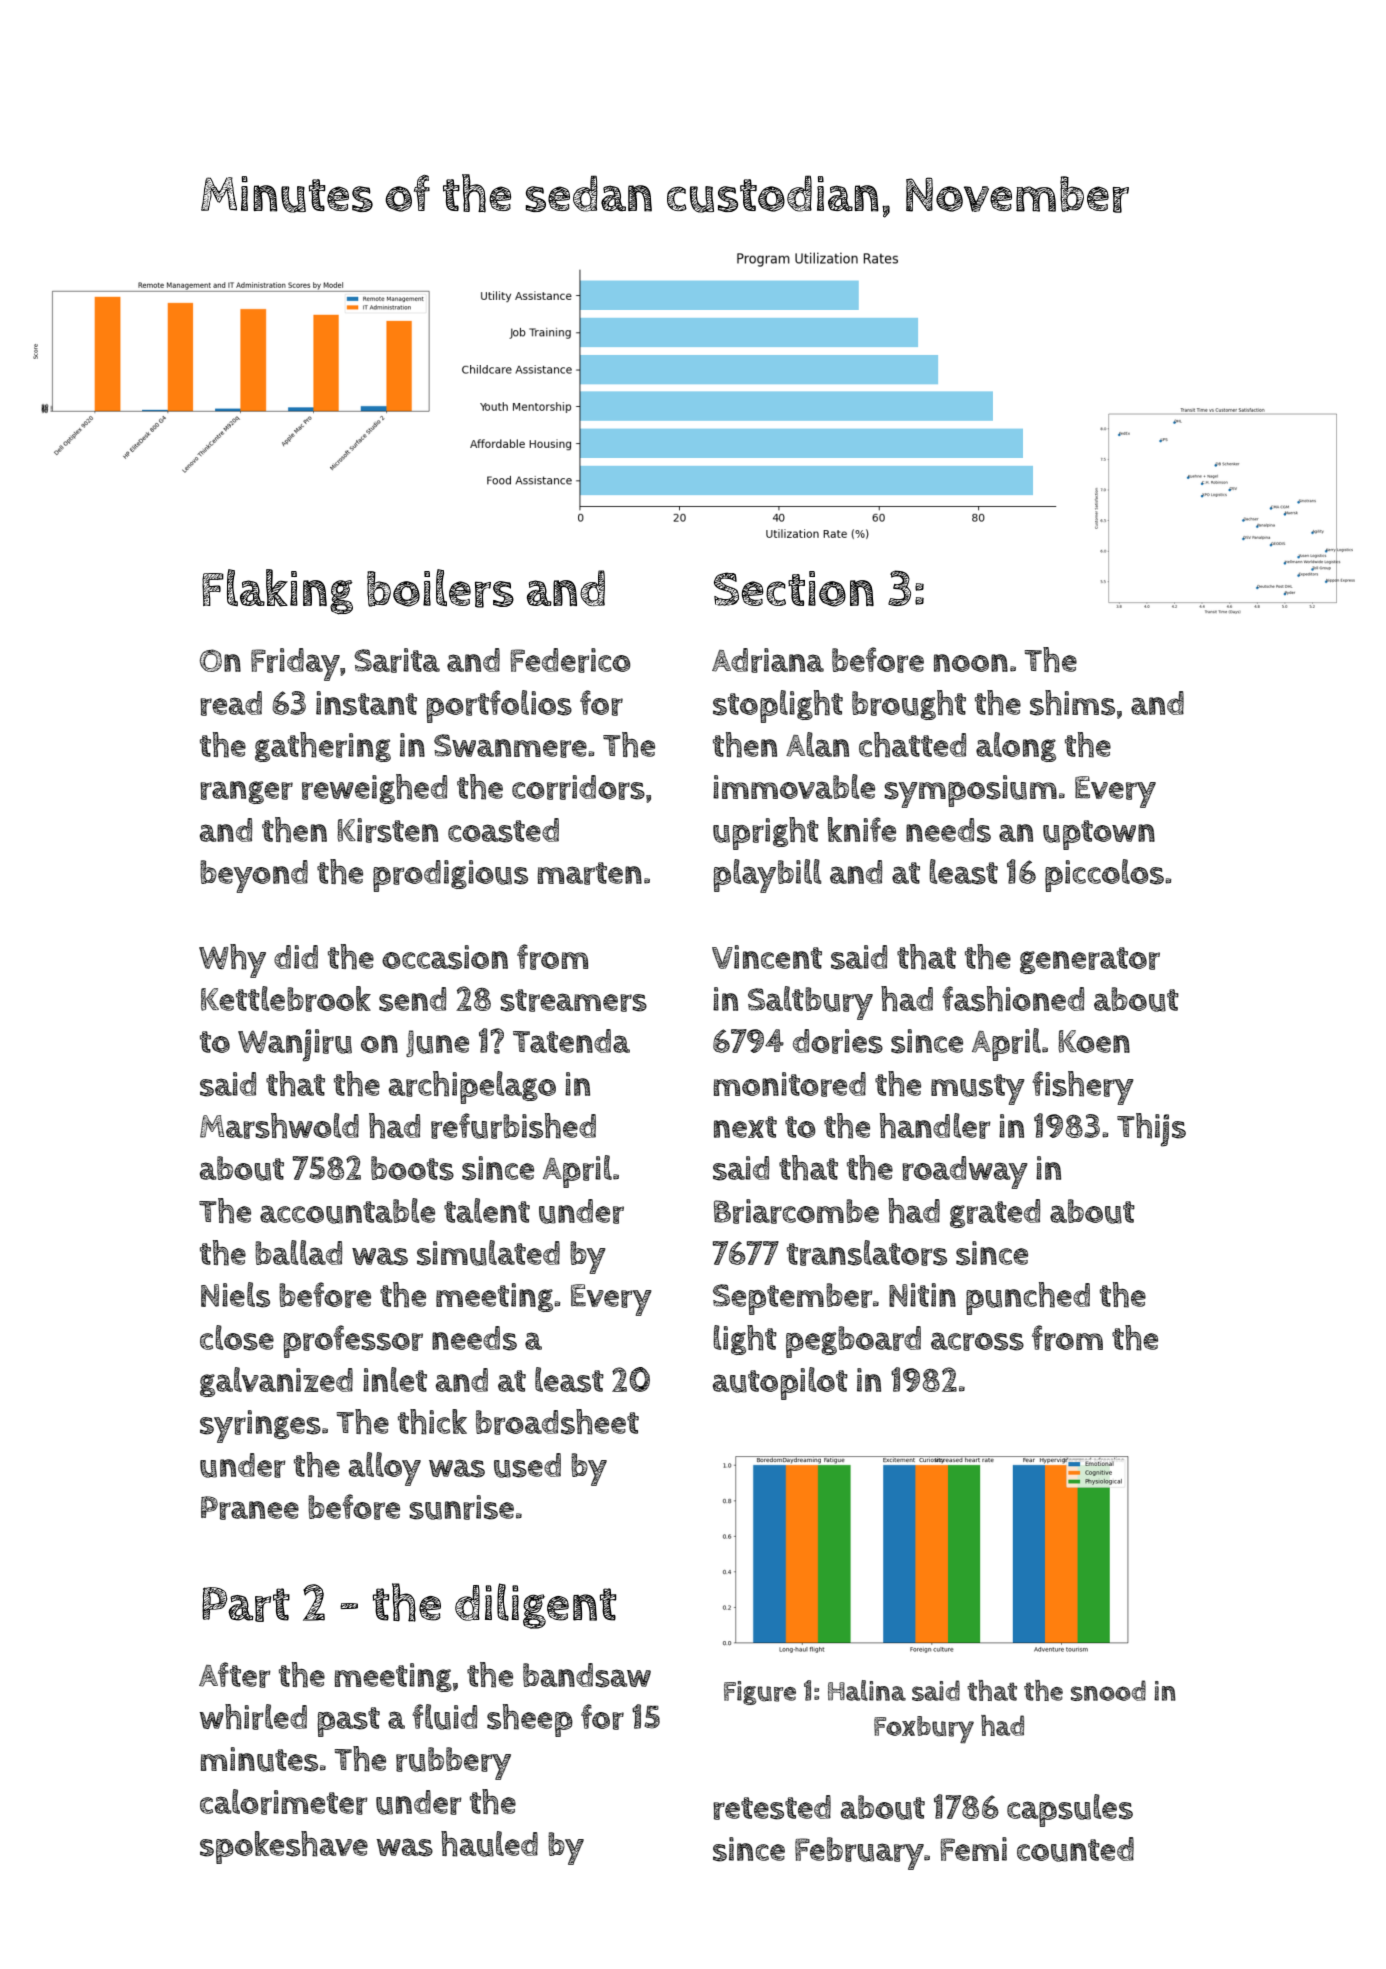 The height and width of the screenshot is (1969, 1386). What do you see at coordinates (590, 873) in the screenshot?
I see `marten` at bounding box center [590, 873].
